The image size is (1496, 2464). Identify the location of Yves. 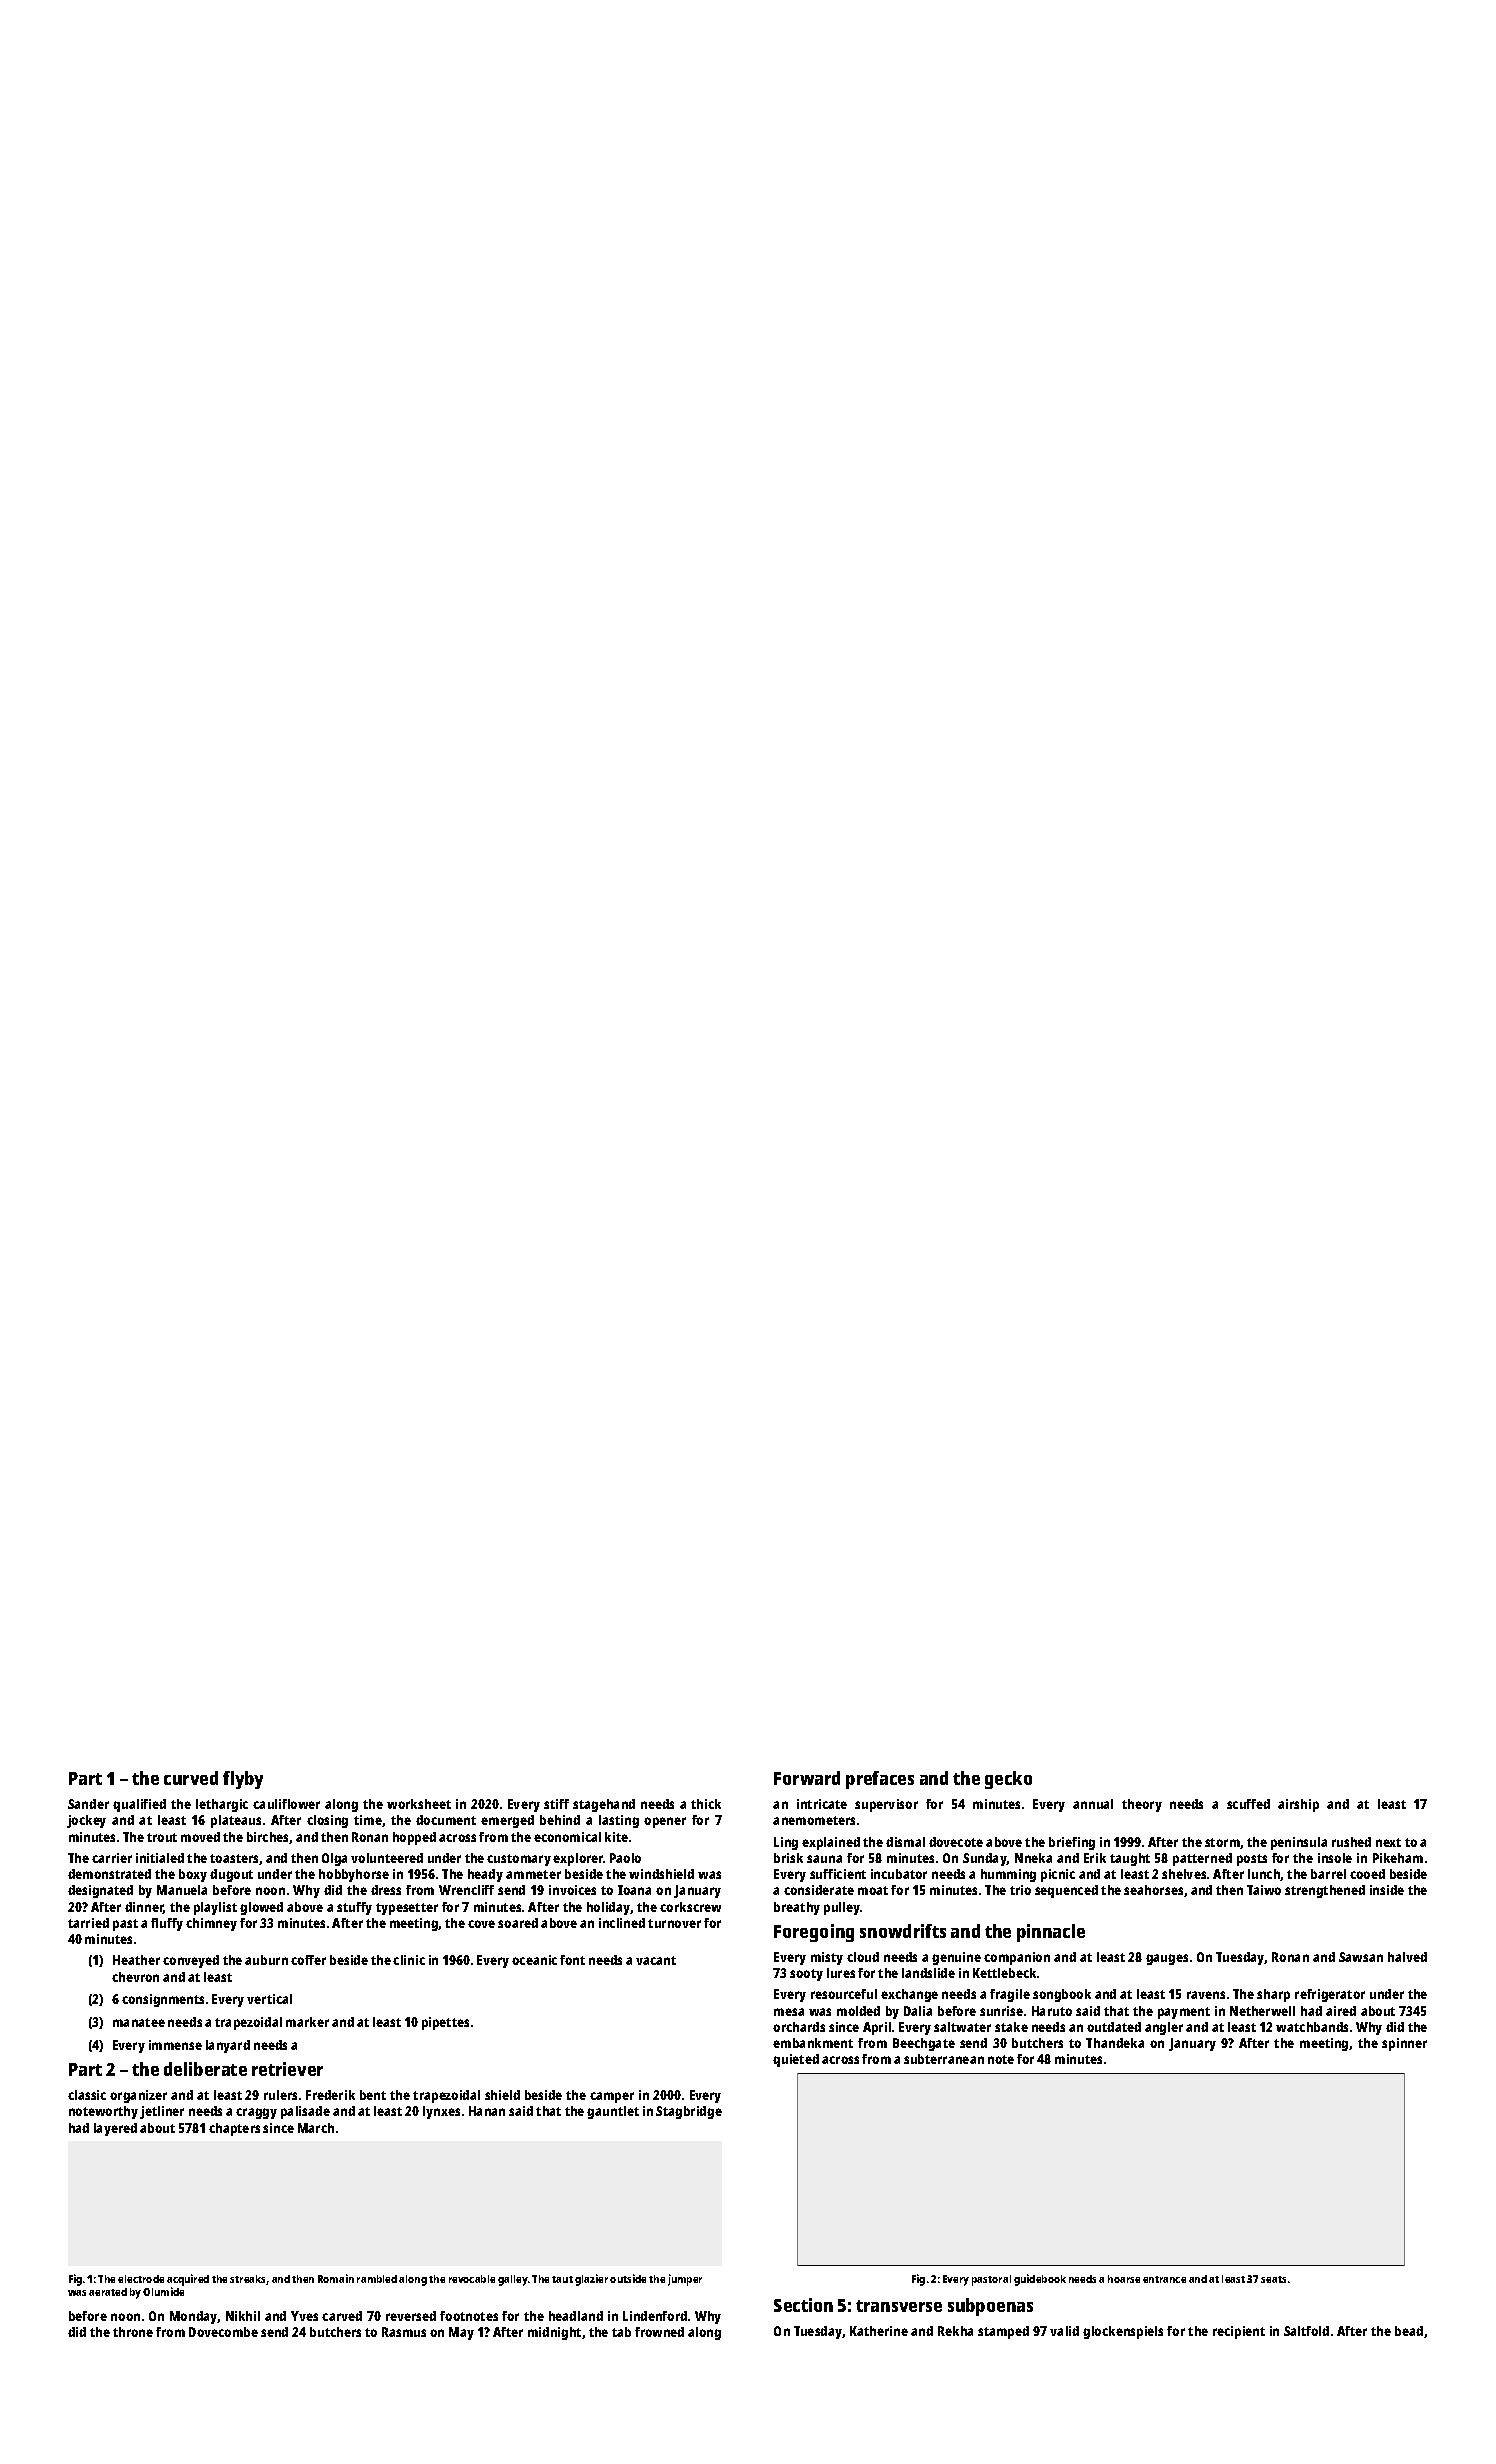
(304, 2316).
